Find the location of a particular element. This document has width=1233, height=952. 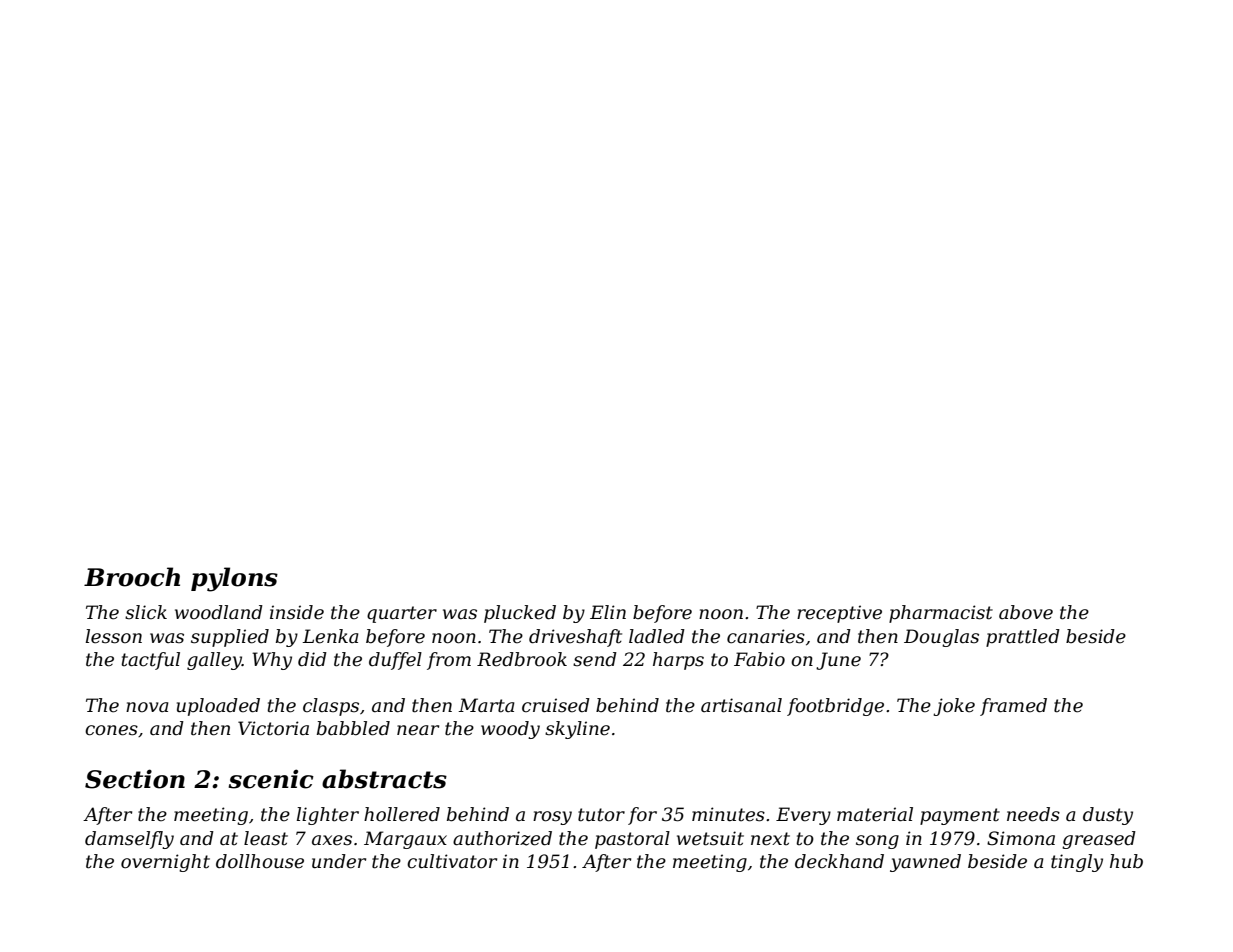

Section is located at coordinates (135, 779).
